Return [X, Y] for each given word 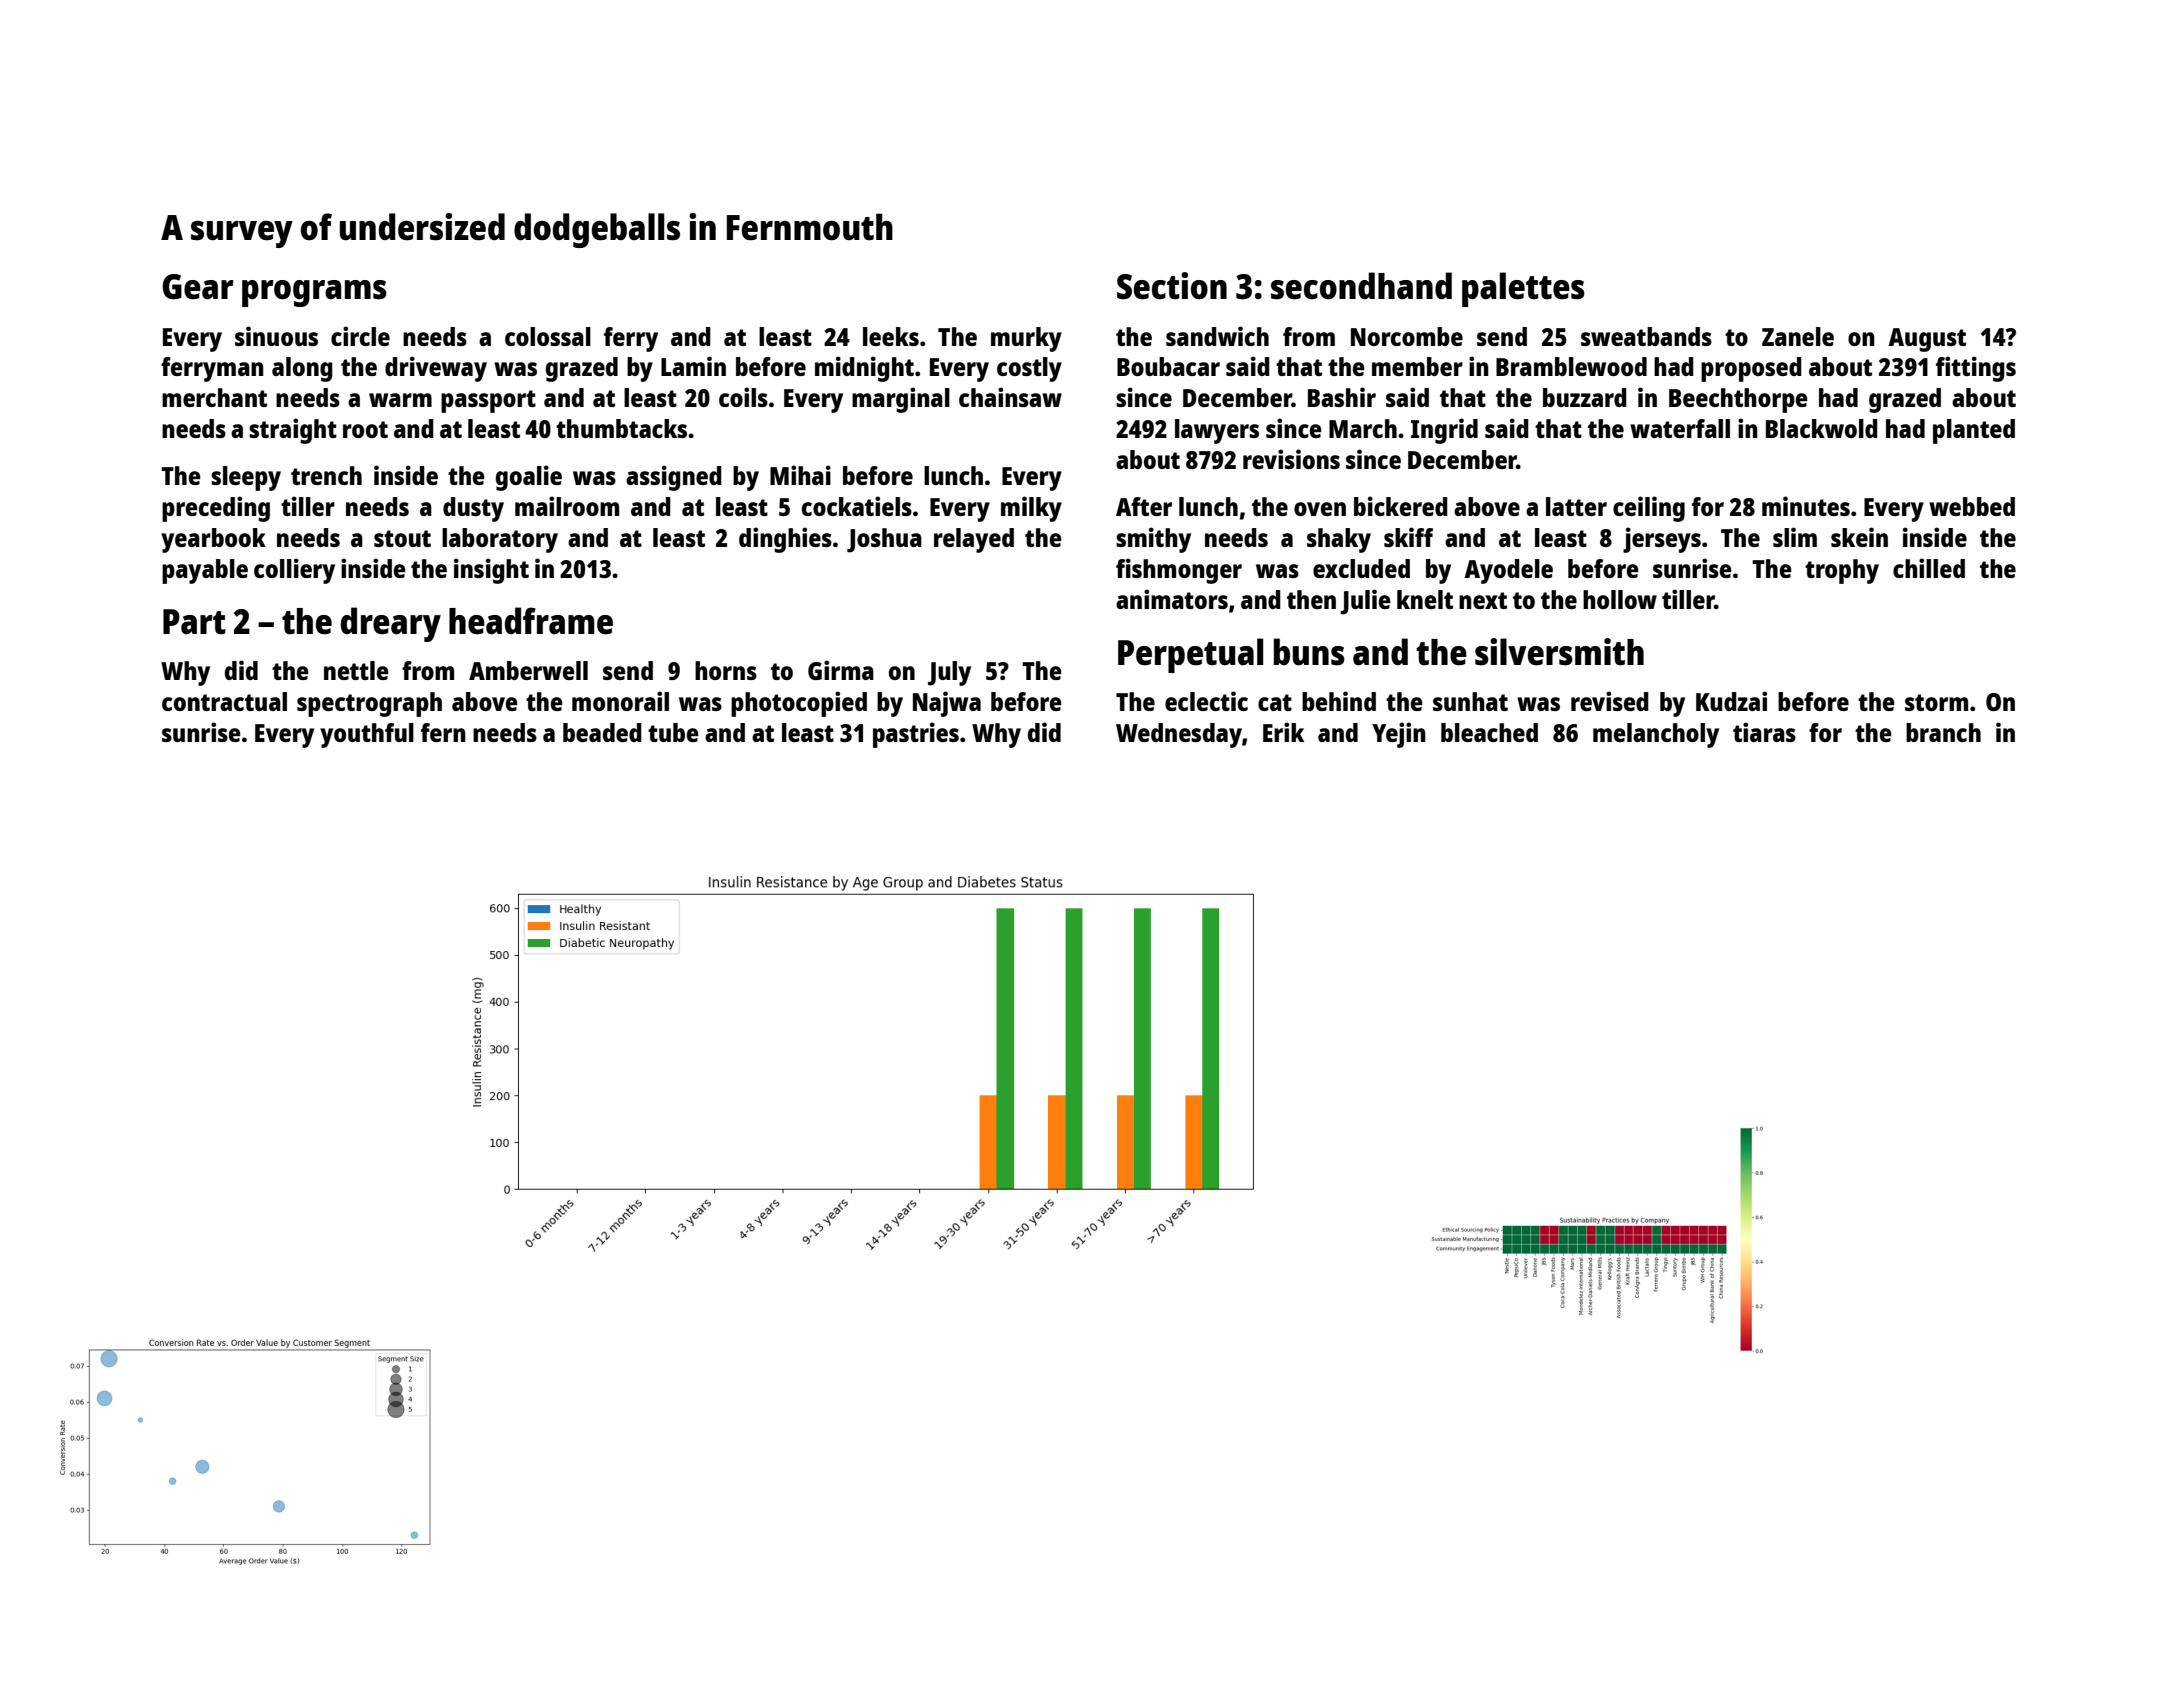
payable [205, 571]
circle [360, 336]
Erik [1283, 732]
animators [1172, 599]
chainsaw [1010, 397]
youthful [367, 735]
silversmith [1559, 652]
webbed [1972, 506]
